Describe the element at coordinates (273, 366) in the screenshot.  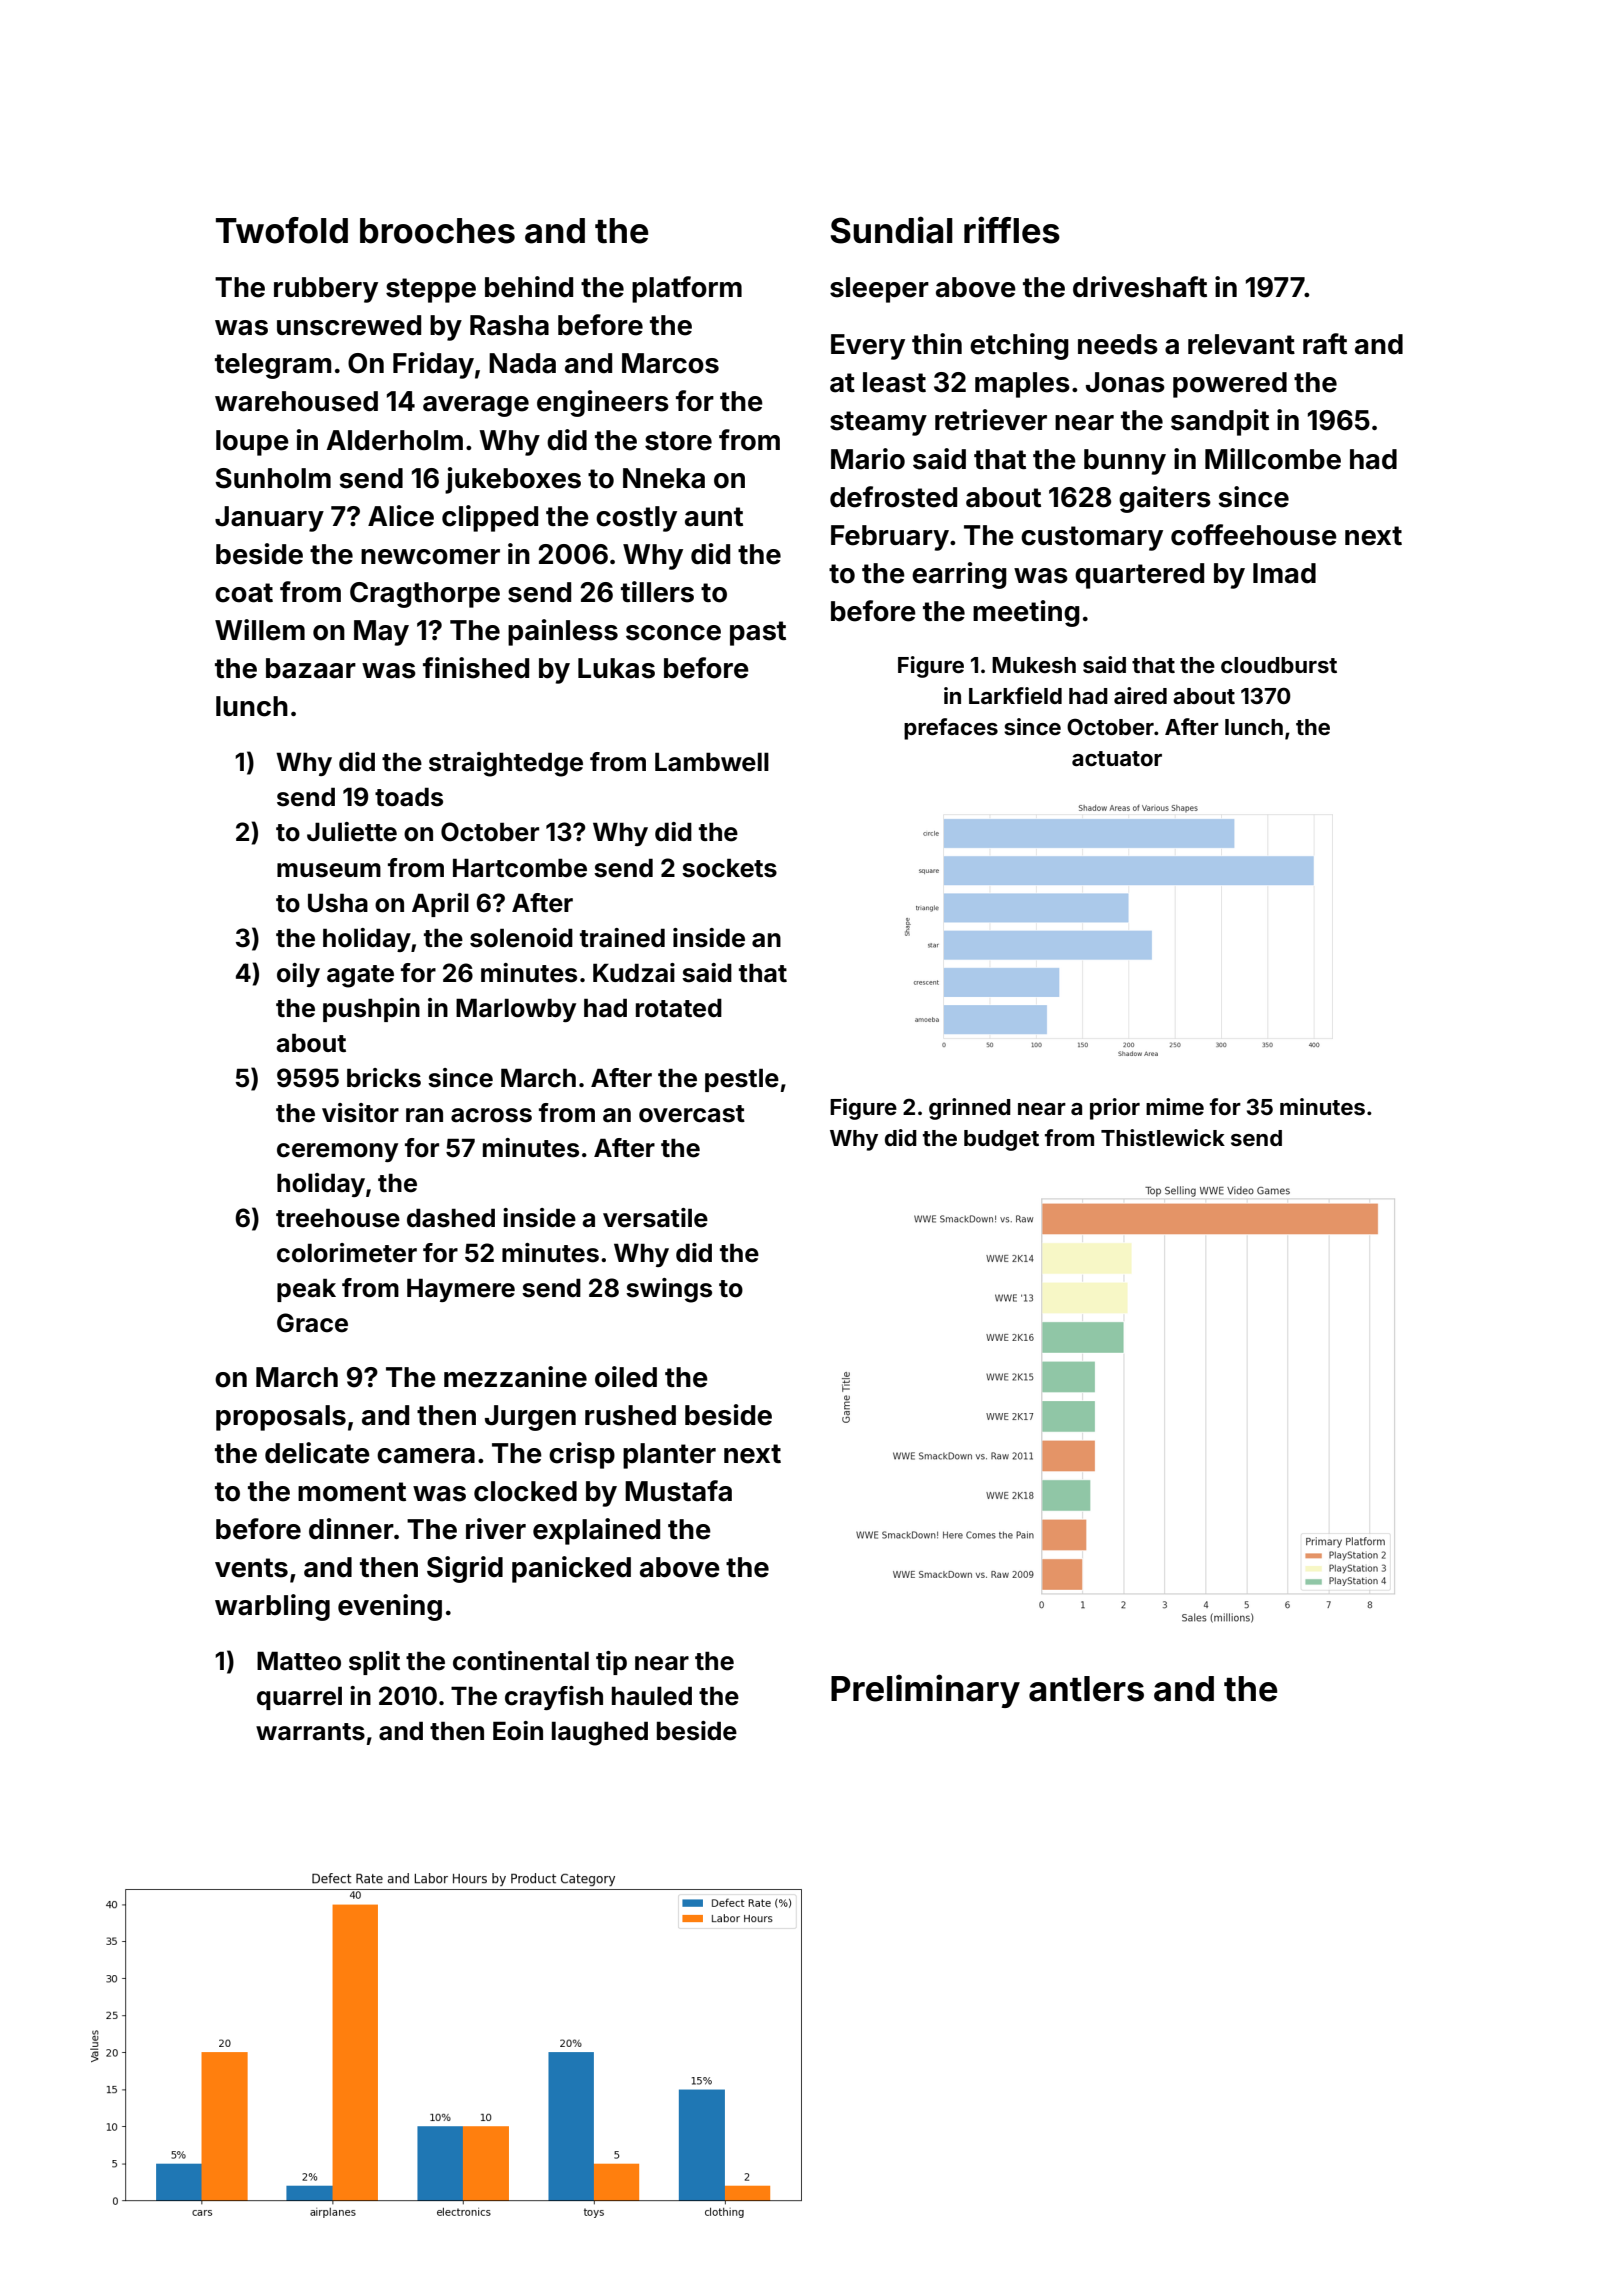
I see `telegram` at that location.
